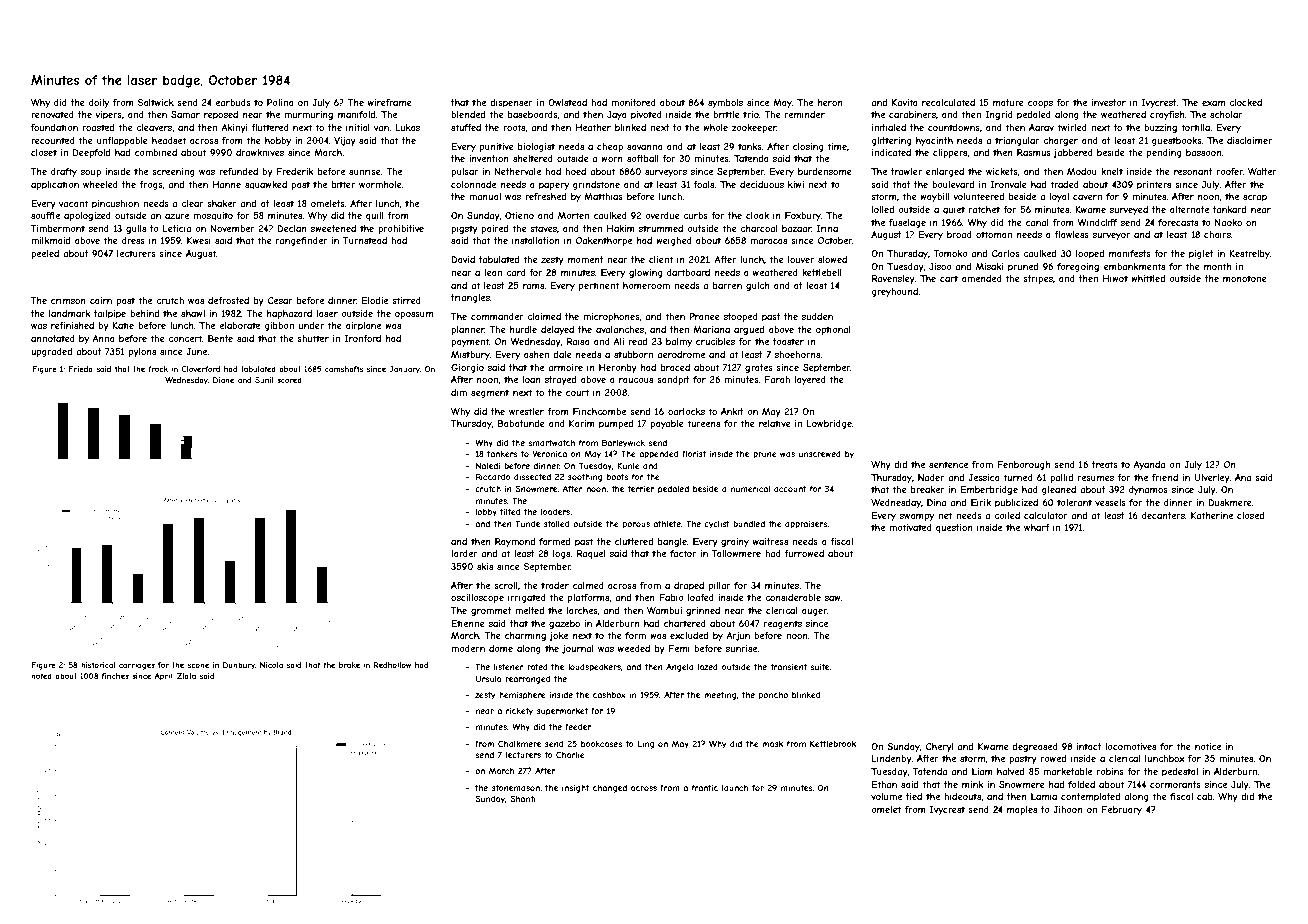 The height and width of the screenshot is (924, 1308). Describe the element at coordinates (488, 465) in the screenshot. I see `Naledi` at that location.
